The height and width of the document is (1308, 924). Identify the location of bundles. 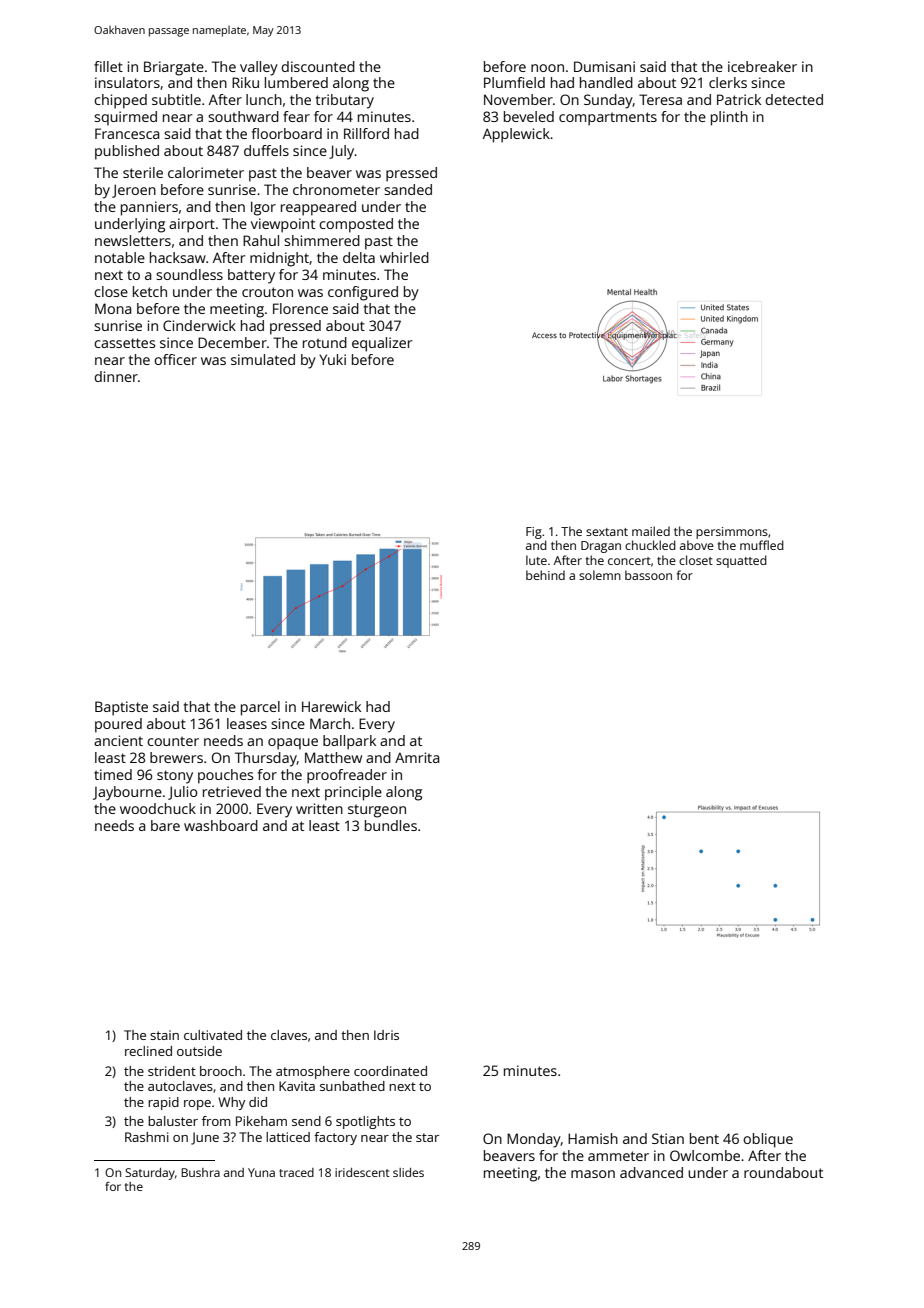
(391, 825).
